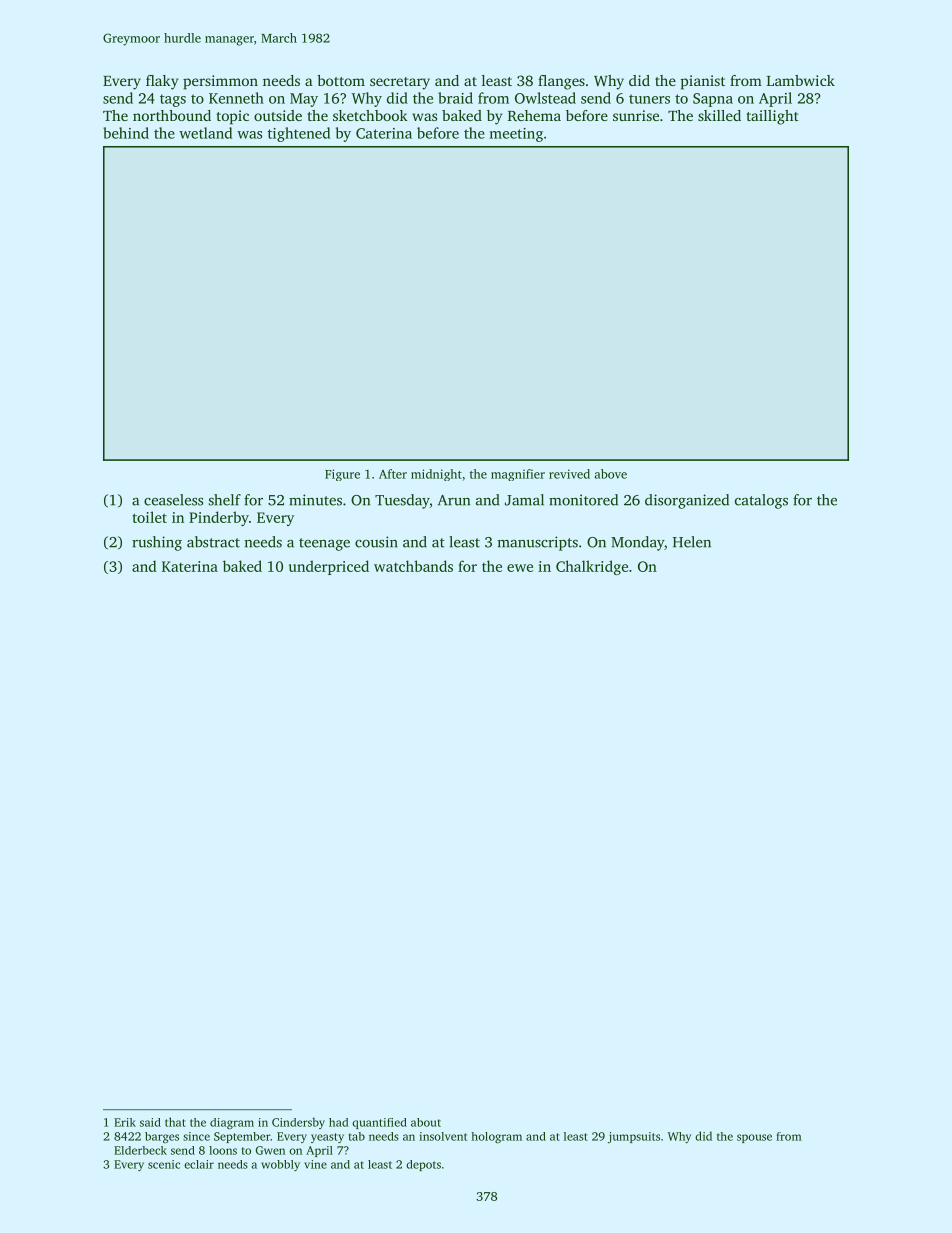  What do you see at coordinates (497, 1137) in the screenshot?
I see `hologram` at bounding box center [497, 1137].
